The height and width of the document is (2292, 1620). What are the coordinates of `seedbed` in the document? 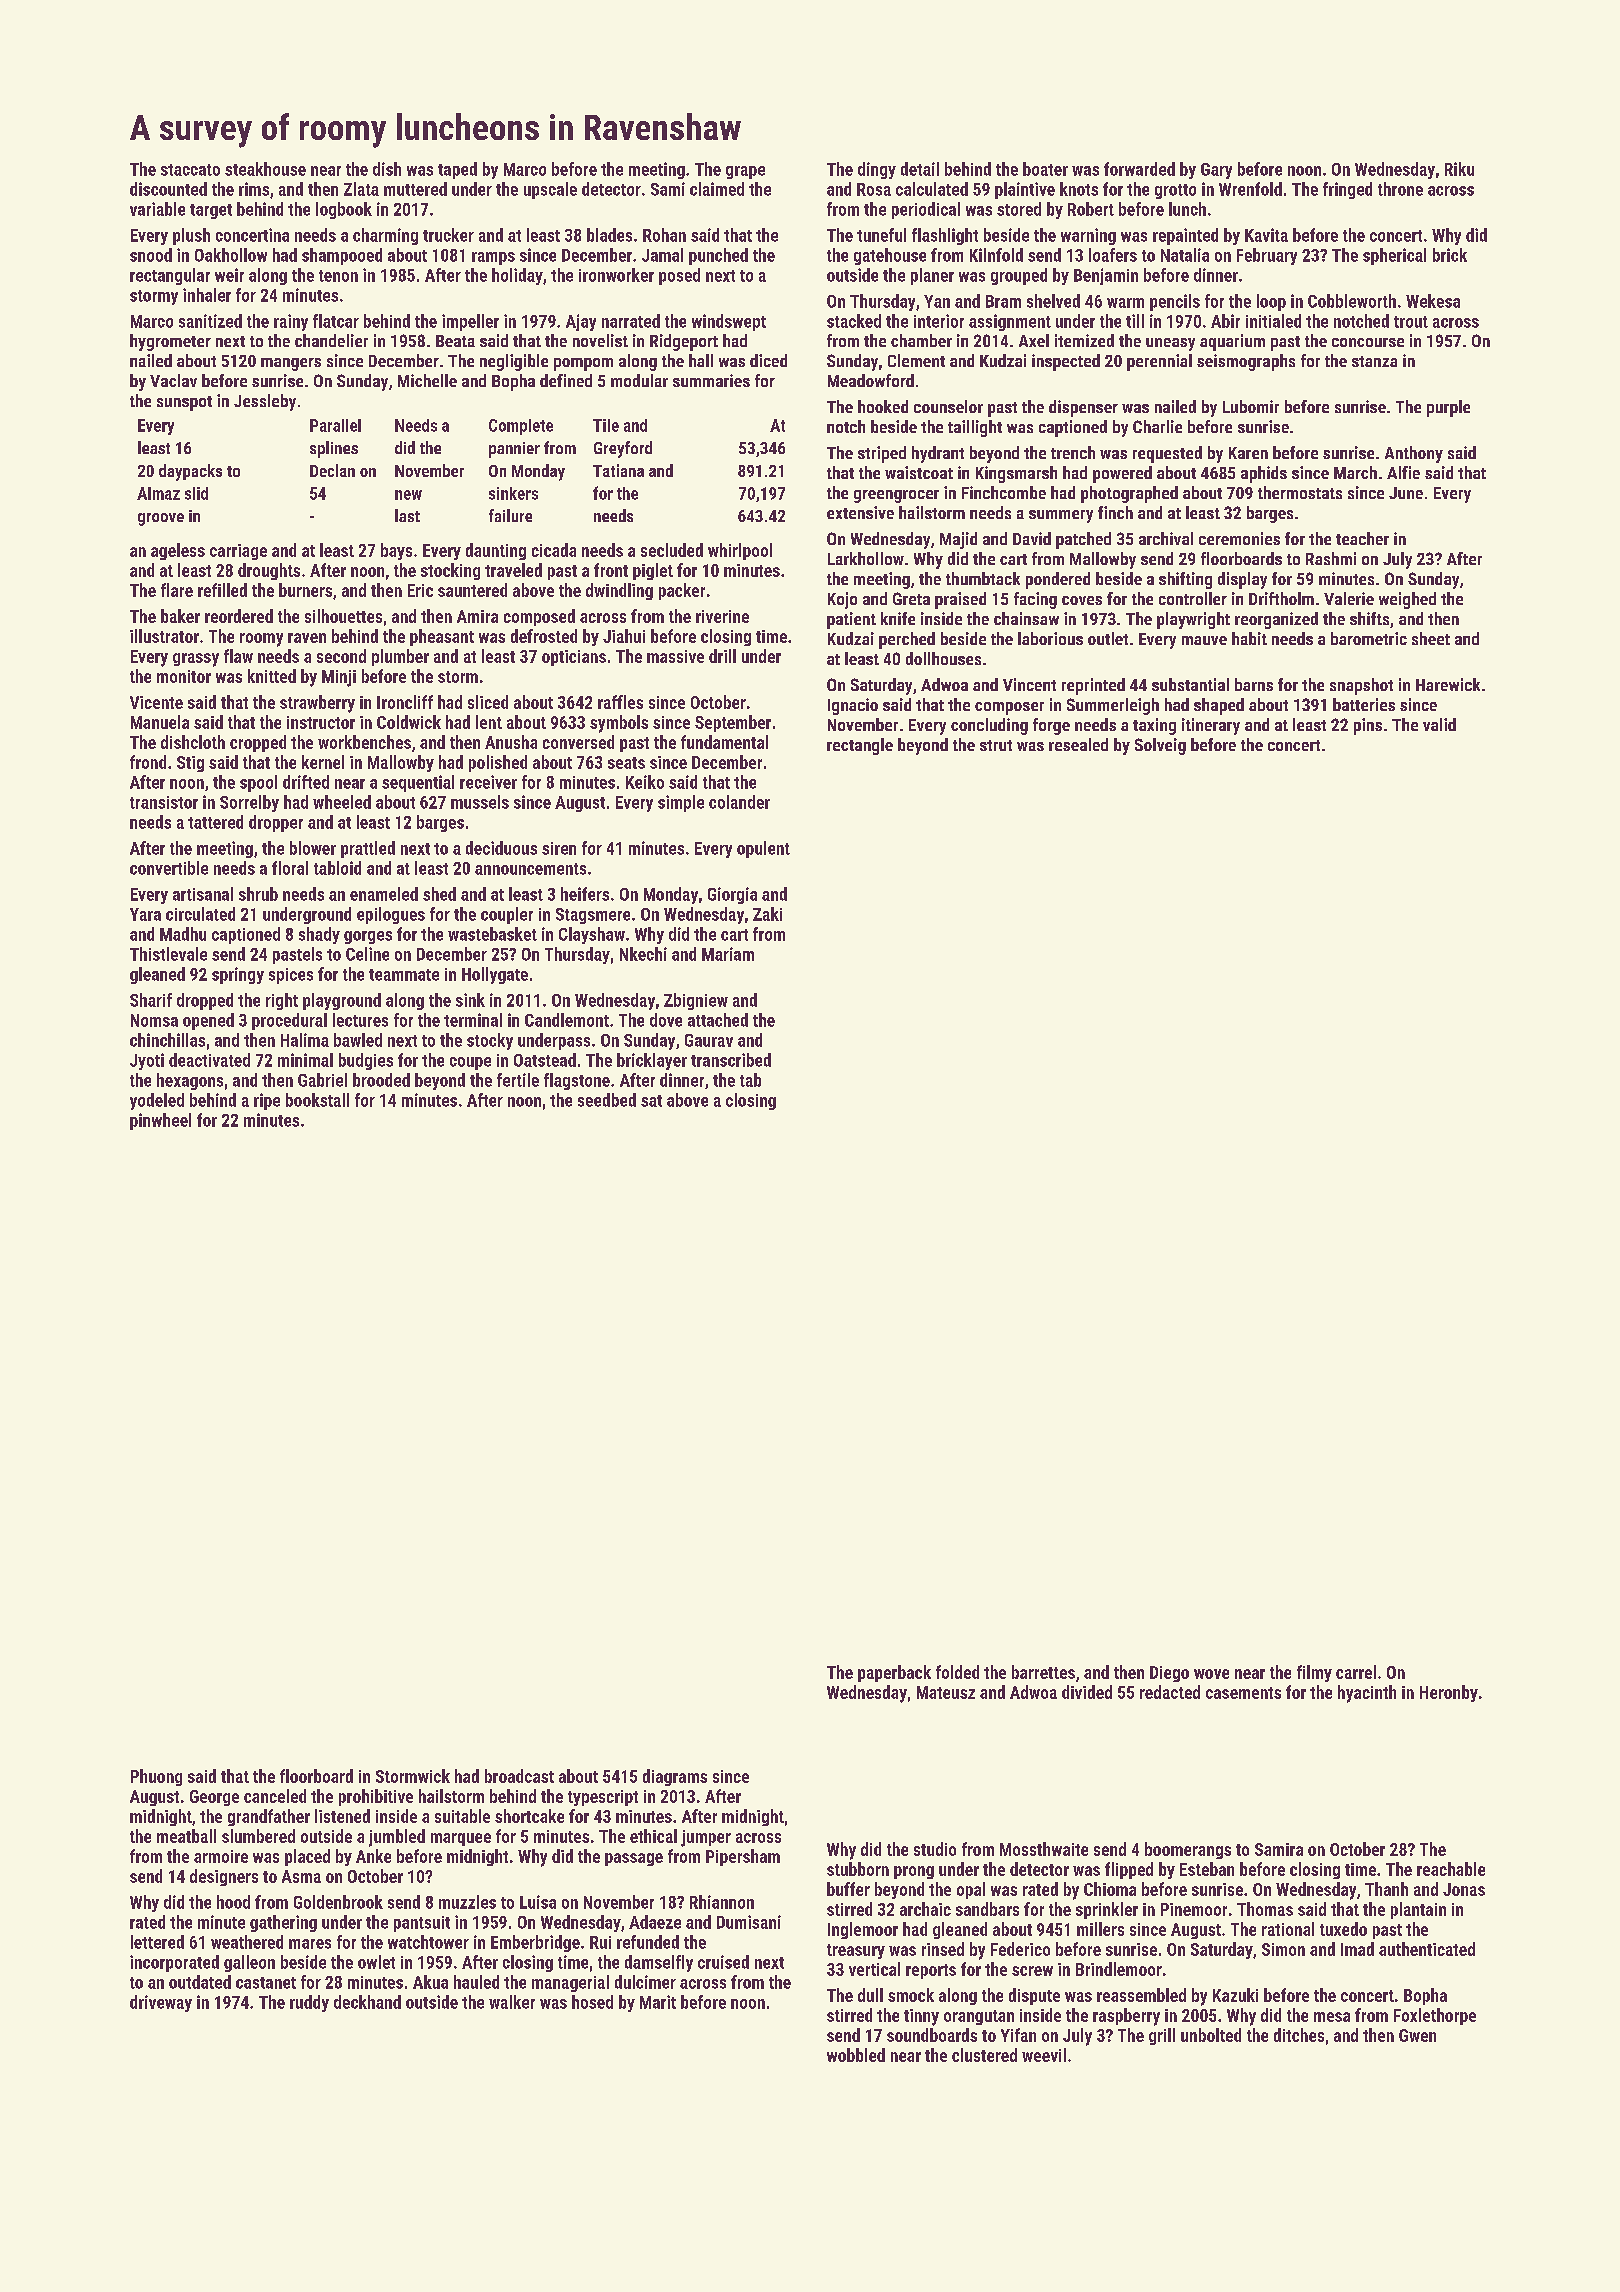 It's located at (607, 1100).
